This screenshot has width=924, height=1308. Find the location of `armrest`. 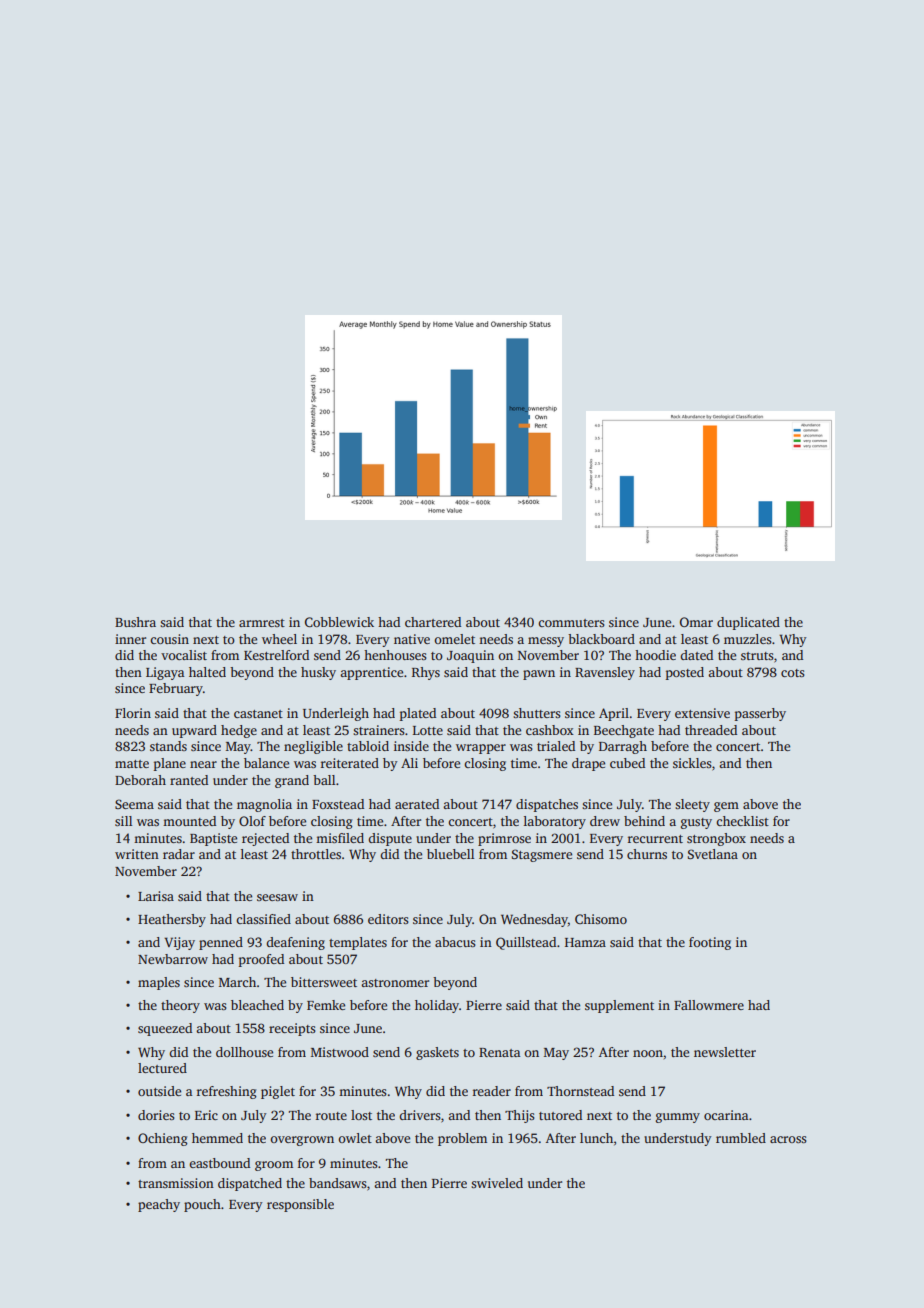

armrest is located at coordinates (262, 623).
